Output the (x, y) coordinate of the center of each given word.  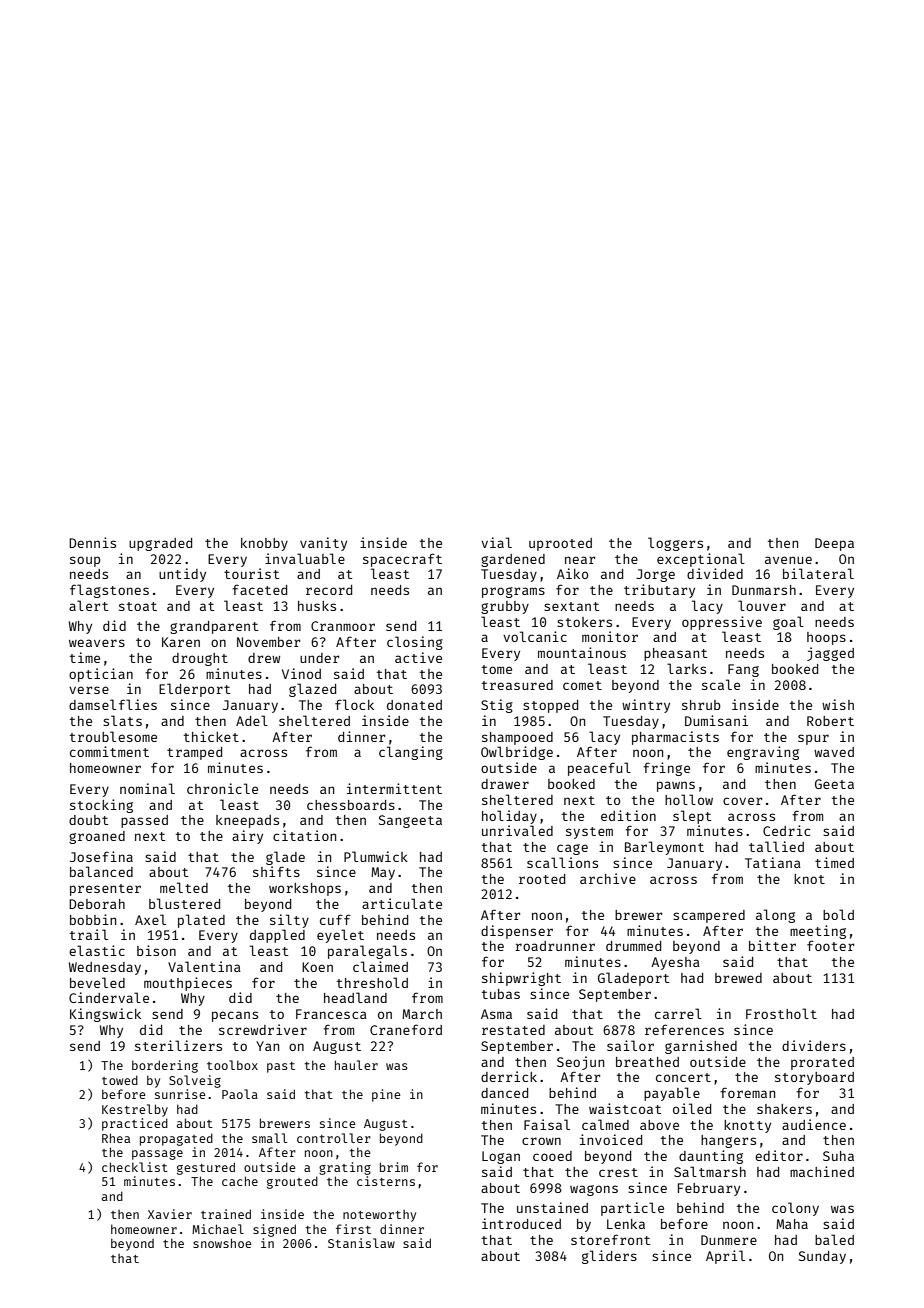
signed (274, 1230)
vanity (323, 544)
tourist (251, 573)
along (775, 916)
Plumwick (376, 856)
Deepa (834, 544)
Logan (501, 1157)
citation (304, 835)
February (709, 1189)
